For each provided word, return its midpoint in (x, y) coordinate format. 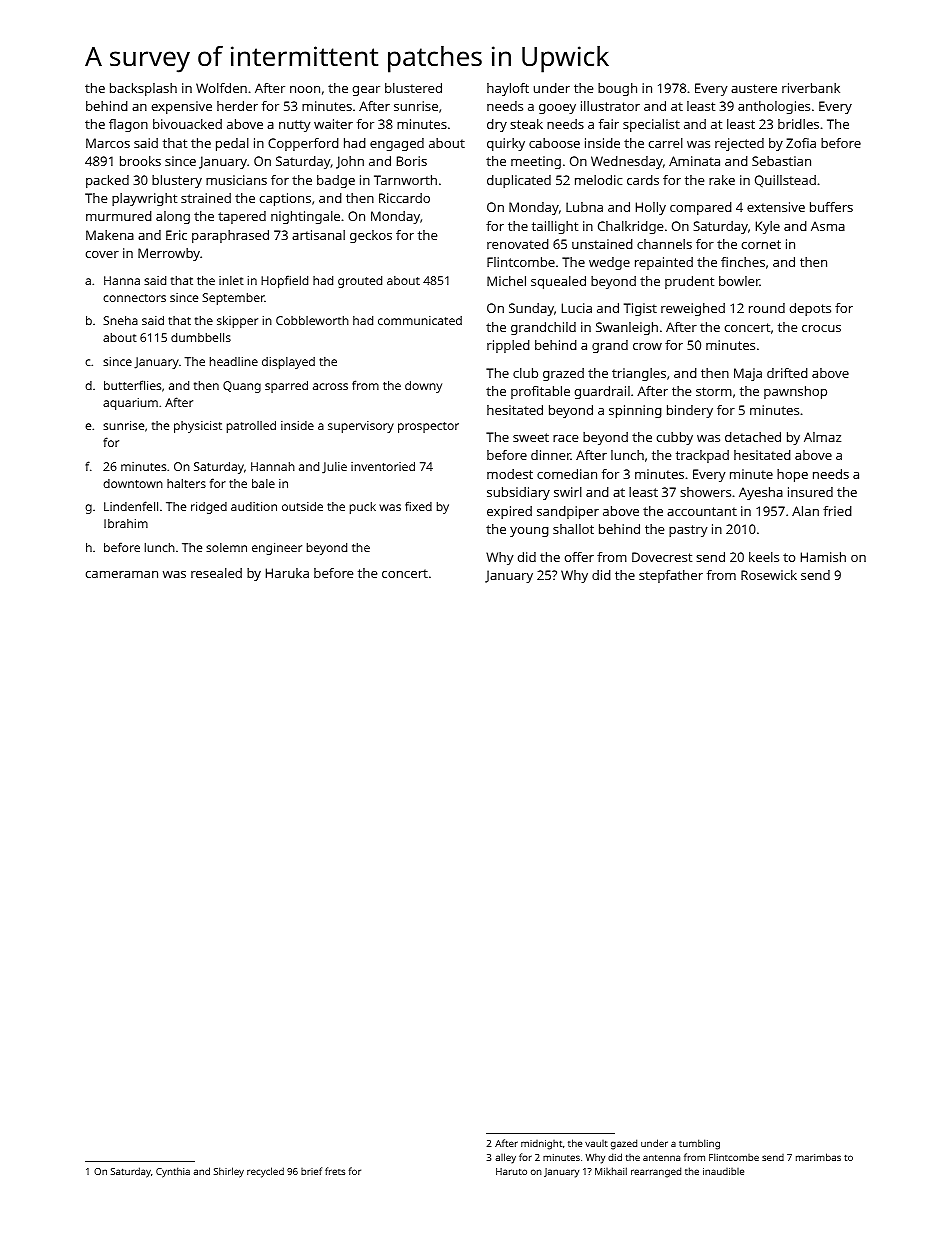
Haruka (287, 573)
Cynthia (173, 1172)
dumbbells (201, 337)
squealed (558, 282)
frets (335, 1171)
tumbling (699, 1144)
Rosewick (769, 575)
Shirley (229, 1172)
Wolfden (221, 88)
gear (366, 91)
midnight (541, 1145)
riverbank (811, 88)
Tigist (640, 309)
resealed (216, 573)
